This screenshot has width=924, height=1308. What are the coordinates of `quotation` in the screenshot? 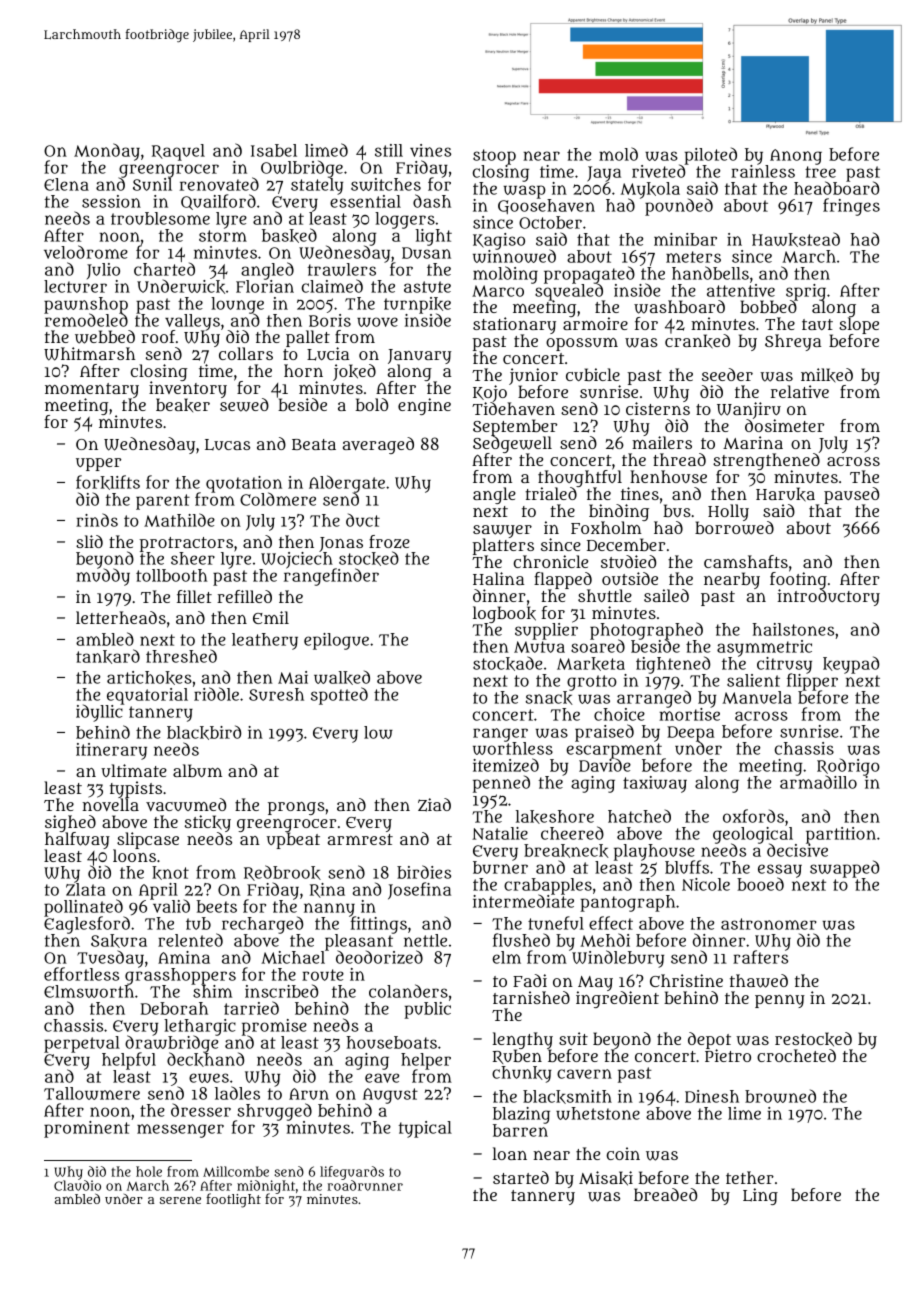 It's located at (244, 484).
